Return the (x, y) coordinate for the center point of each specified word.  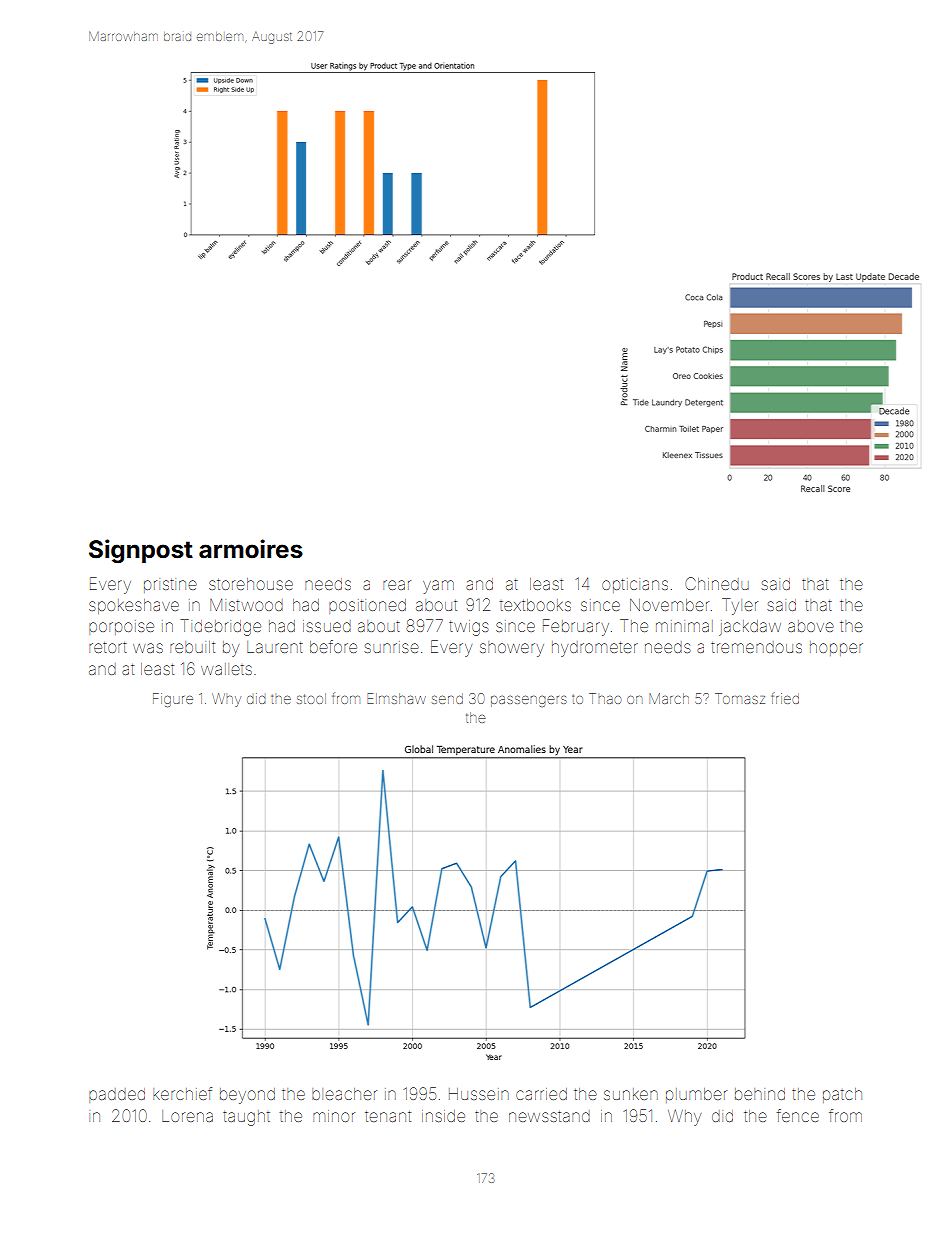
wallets (226, 669)
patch (842, 1095)
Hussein (479, 1094)
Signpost (141, 551)
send (447, 698)
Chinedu (717, 583)
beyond (247, 1096)
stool (311, 698)
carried (541, 1094)
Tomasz (740, 698)
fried (785, 698)
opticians (635, 586)
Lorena (187, 1116)
